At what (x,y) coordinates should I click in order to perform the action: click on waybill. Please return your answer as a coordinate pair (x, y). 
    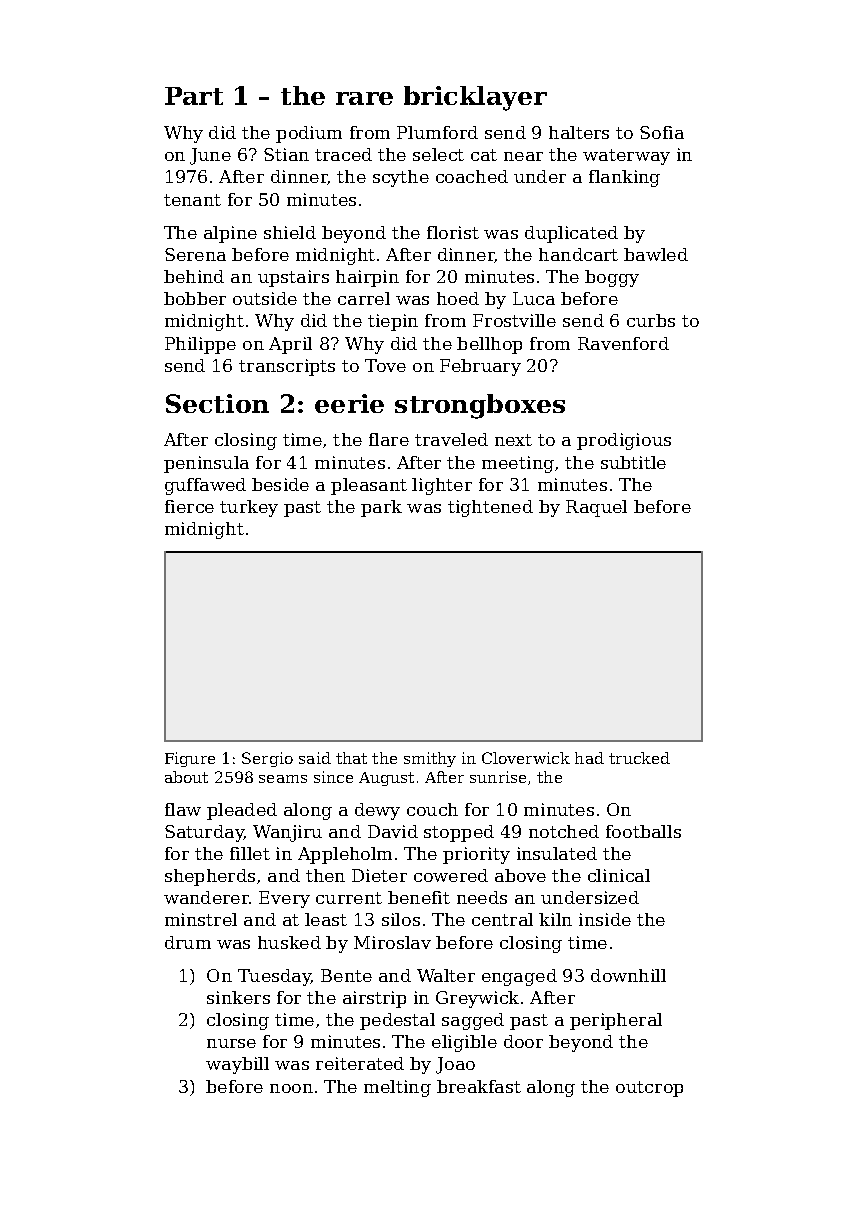
    Looking at the image, I should click on (237, 1065).
